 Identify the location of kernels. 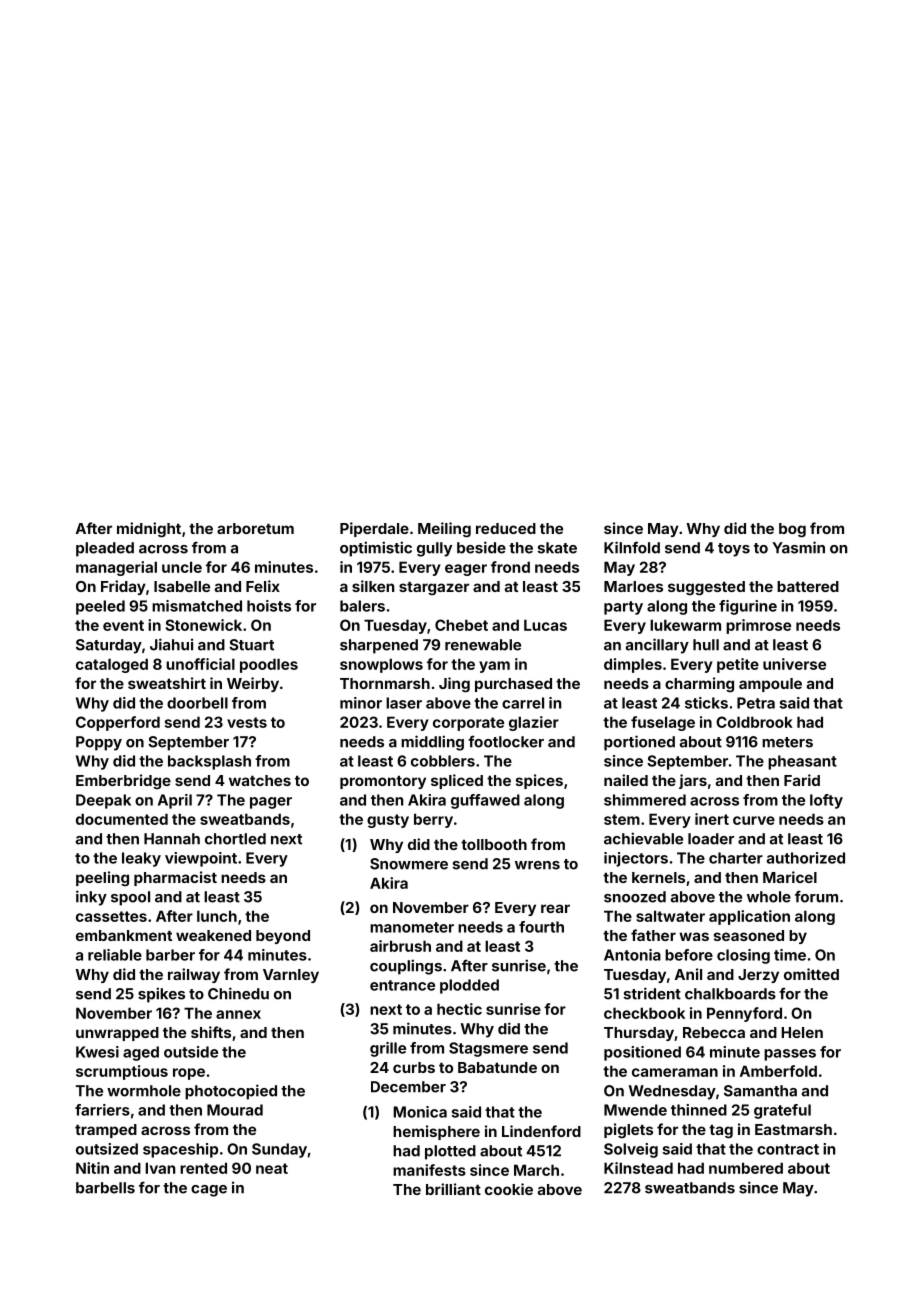
(658, 877).
